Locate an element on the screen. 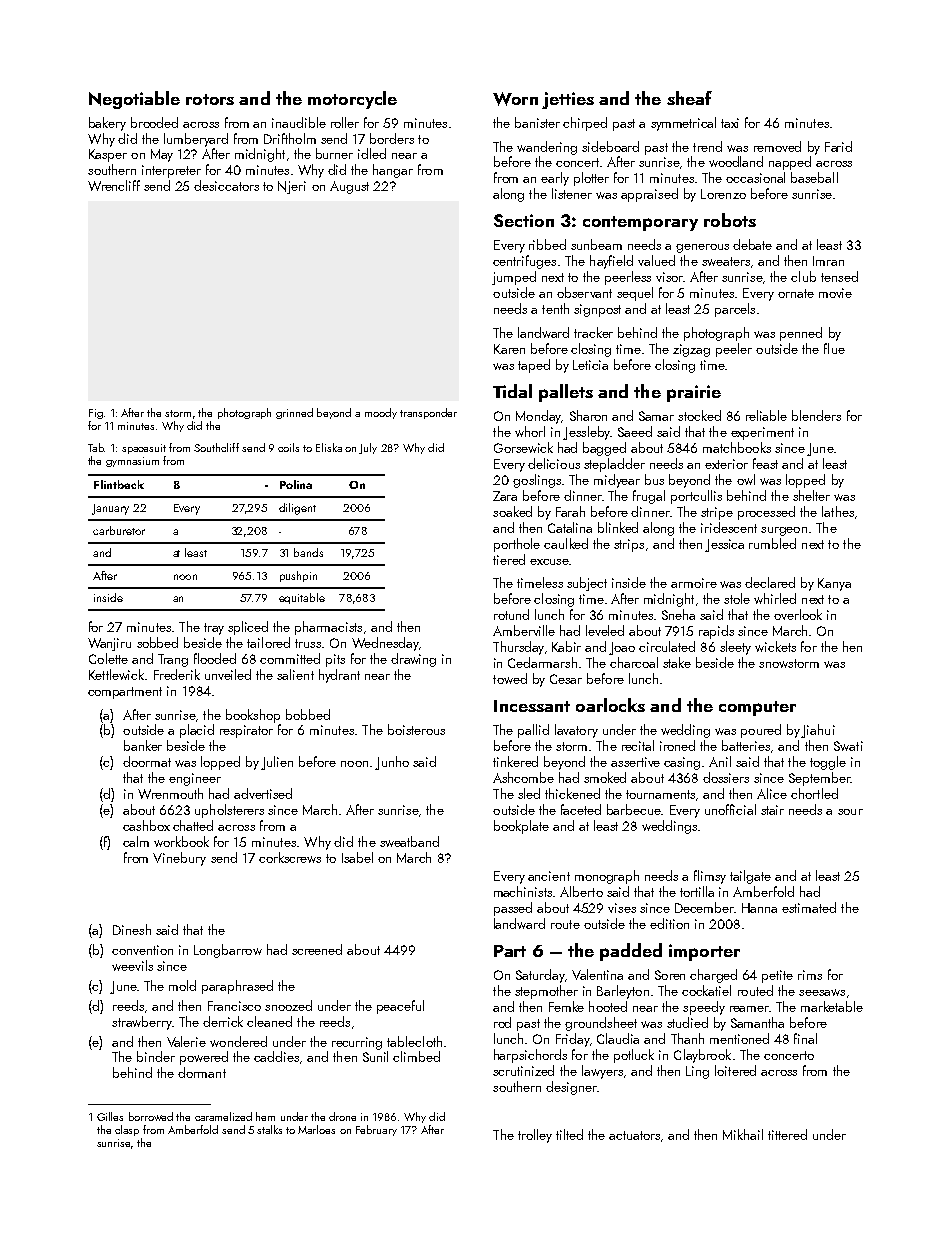  rotors is located at coordinates (210, 99).
